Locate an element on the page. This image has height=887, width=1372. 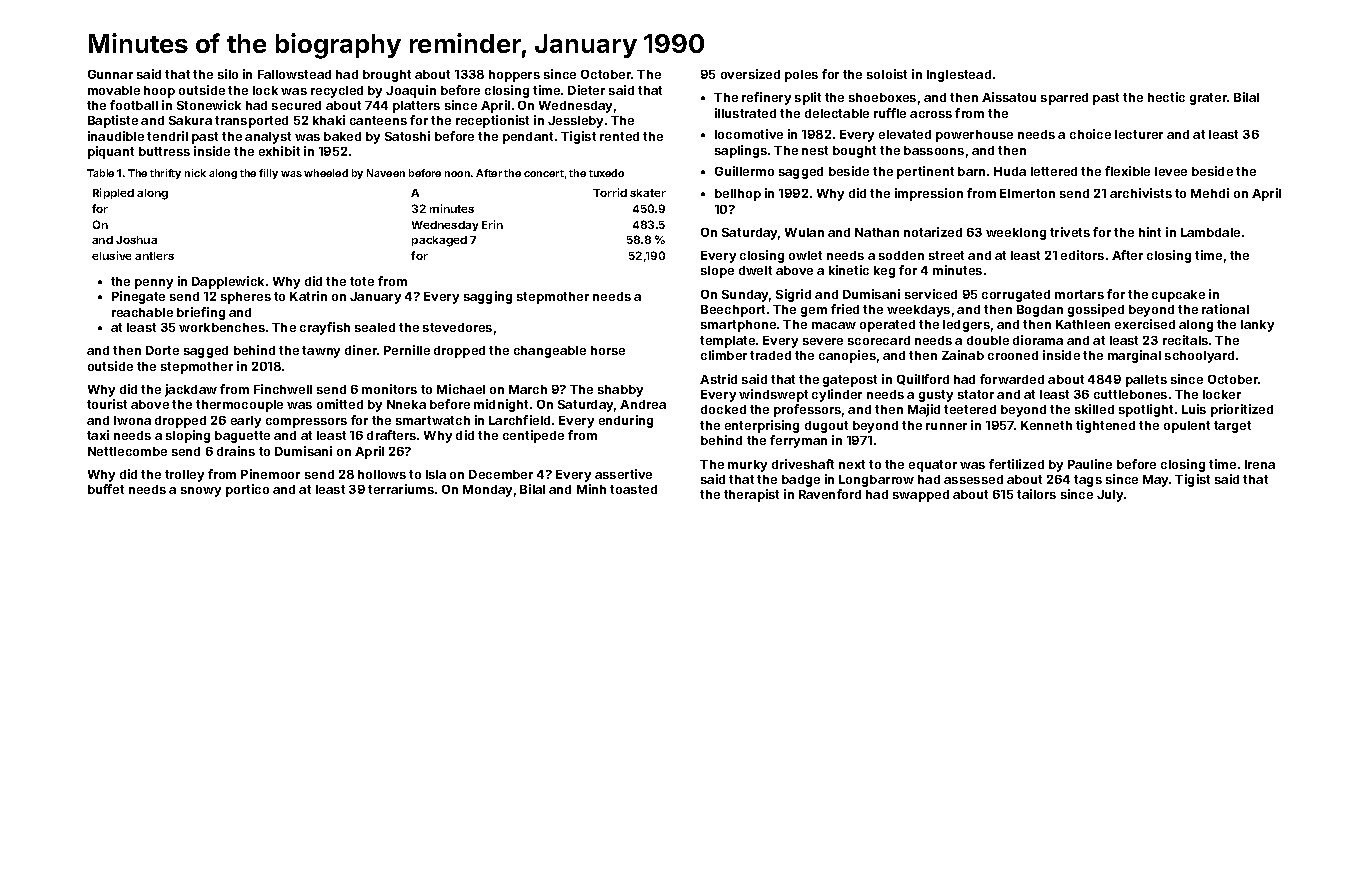
Erin is located at coordinates (492, 224).
